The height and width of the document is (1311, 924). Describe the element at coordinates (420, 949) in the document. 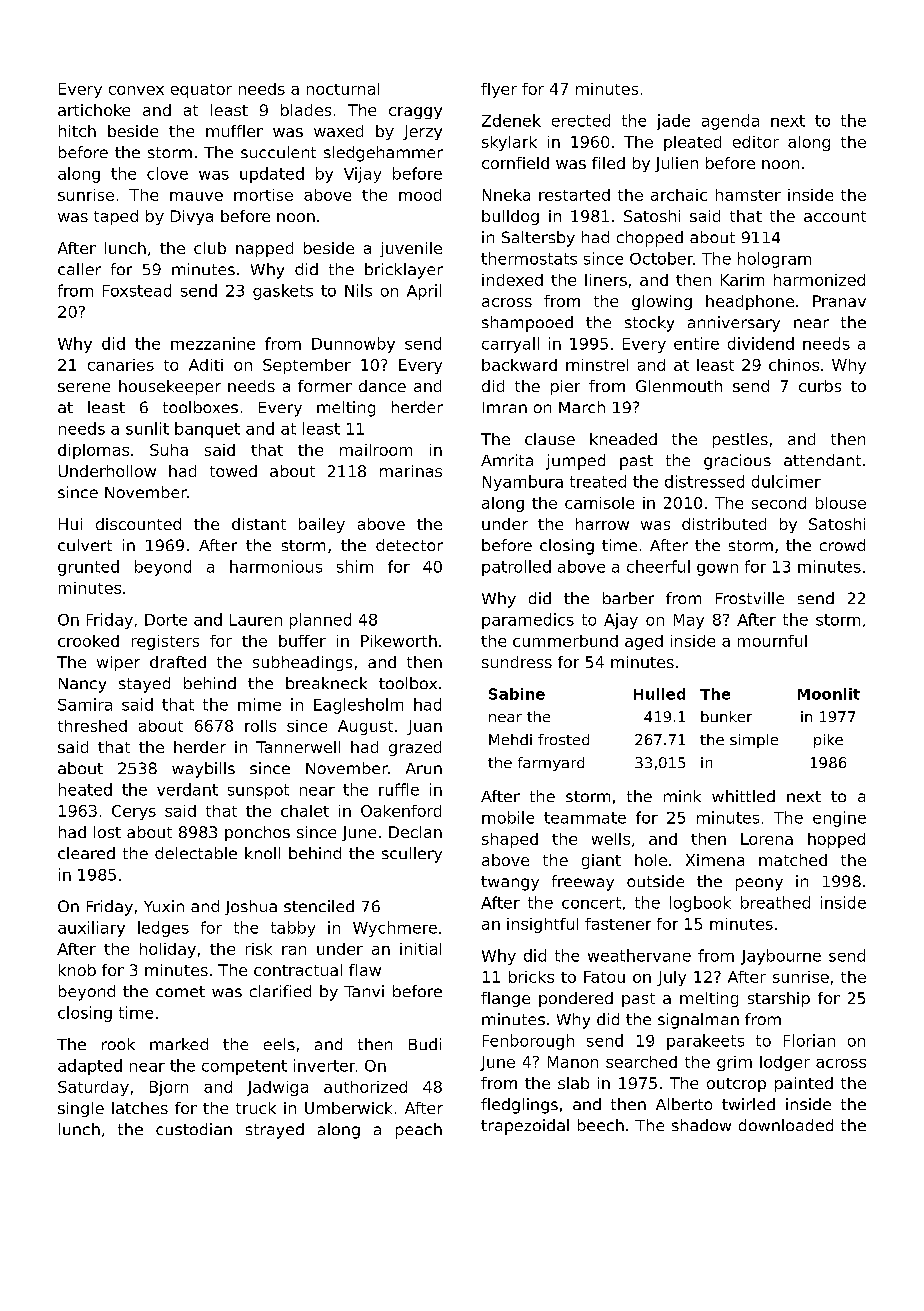

I see `initial` at that location.
